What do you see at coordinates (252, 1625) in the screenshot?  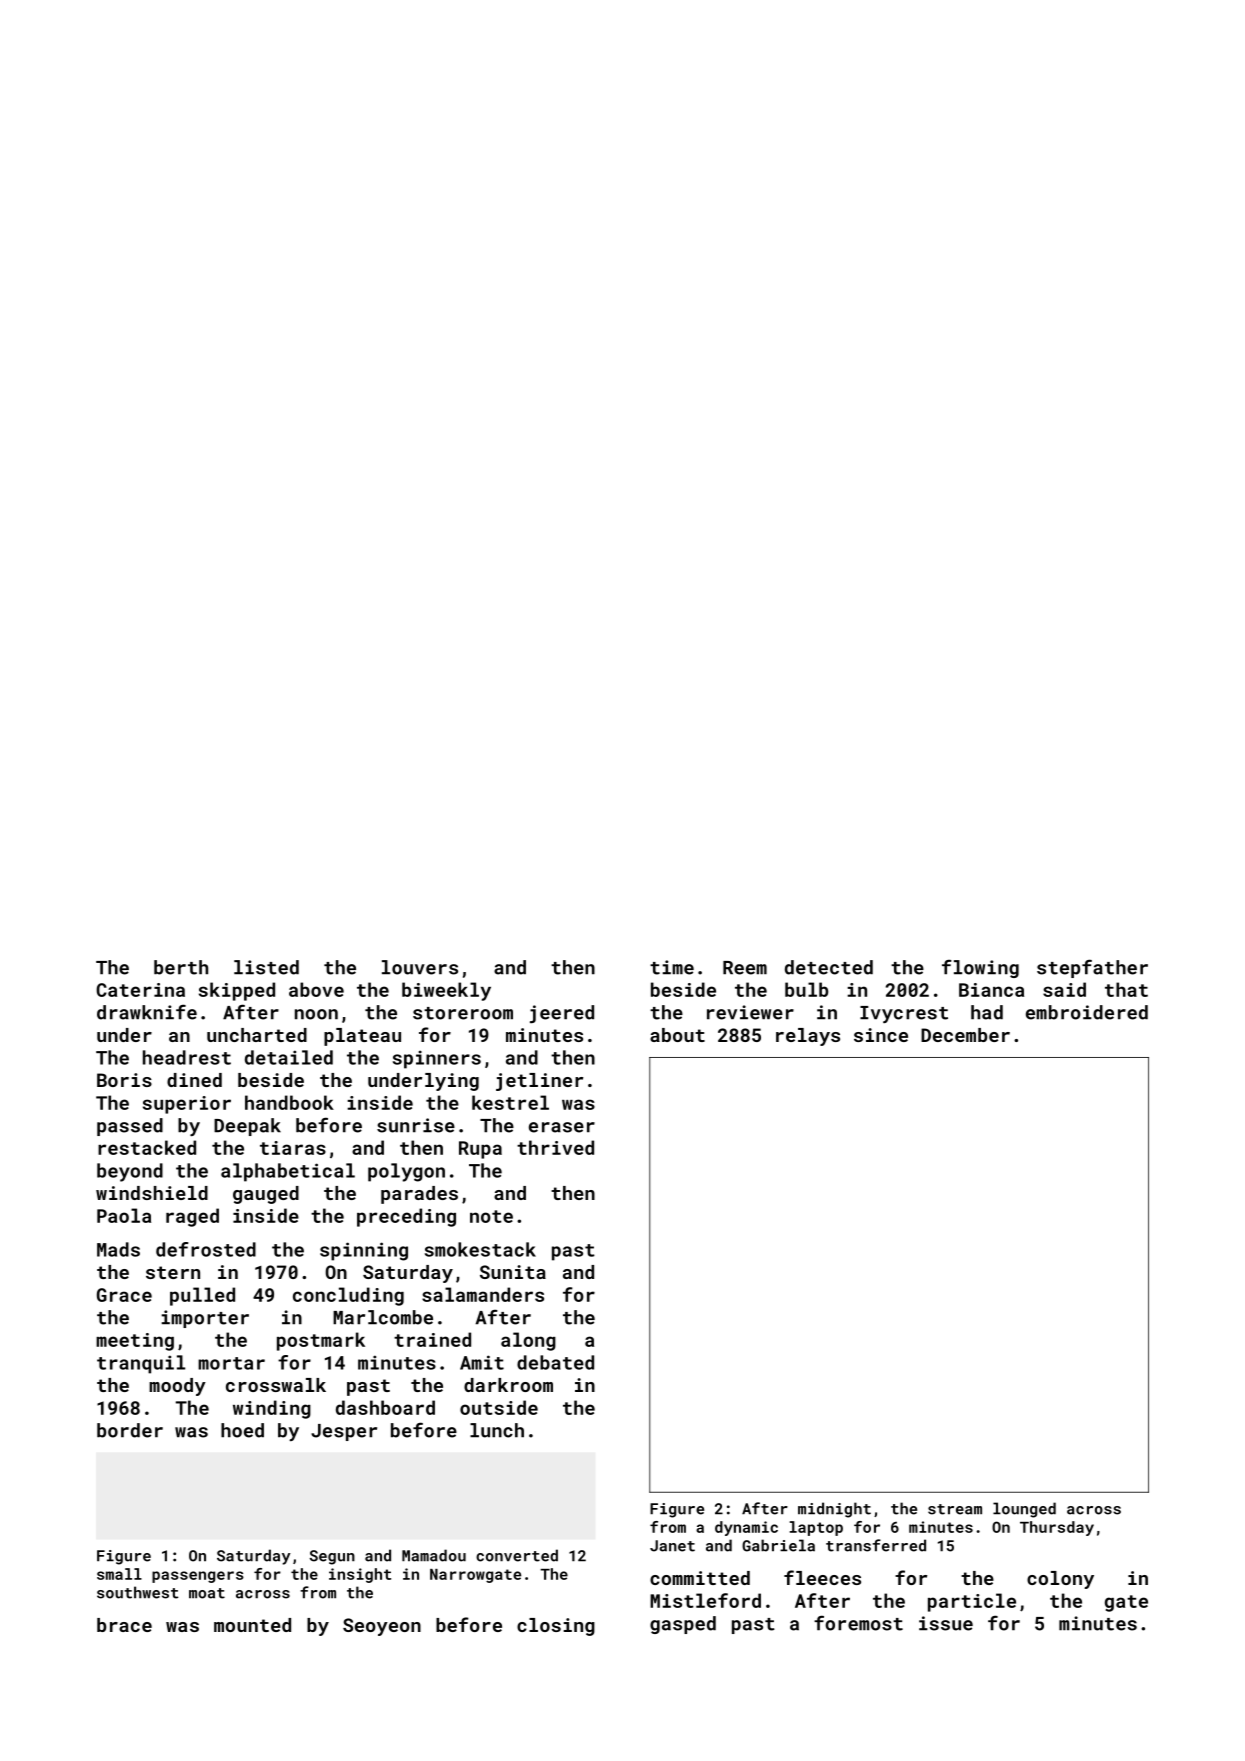 I see `mounted` at bounding box center [252, 1625].
